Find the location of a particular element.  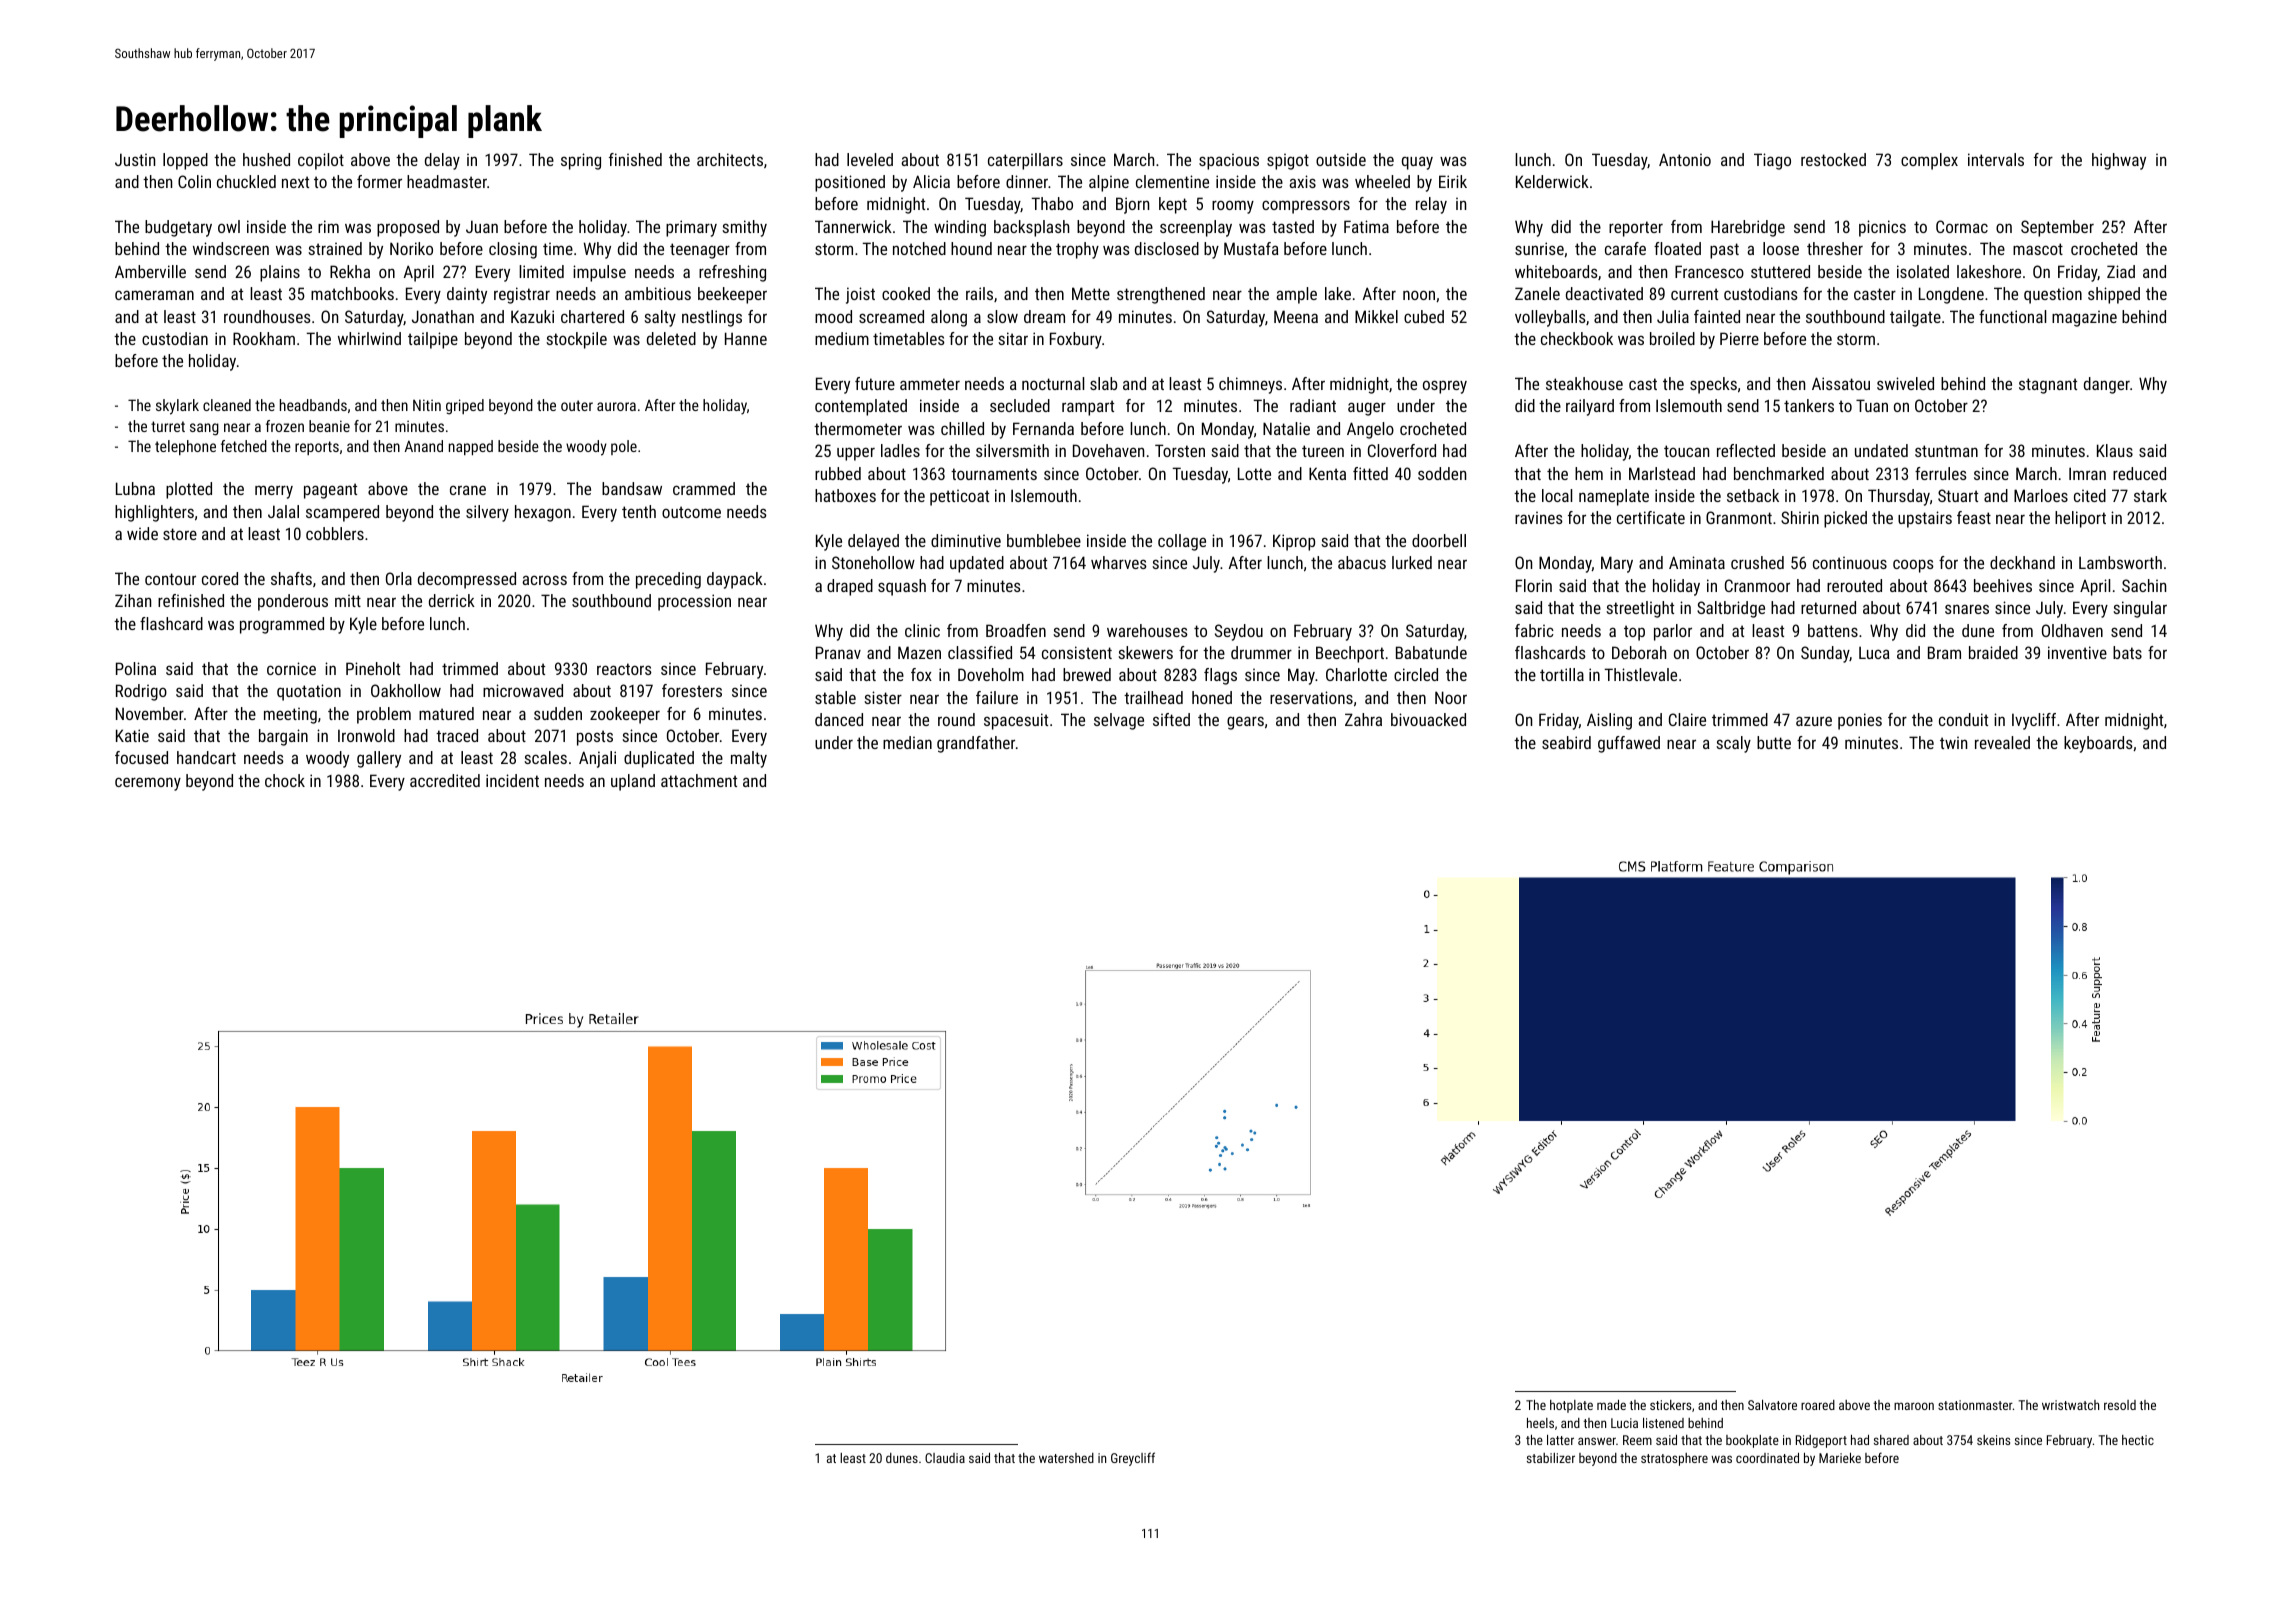

attachment is located at coordinates (699, 780).
